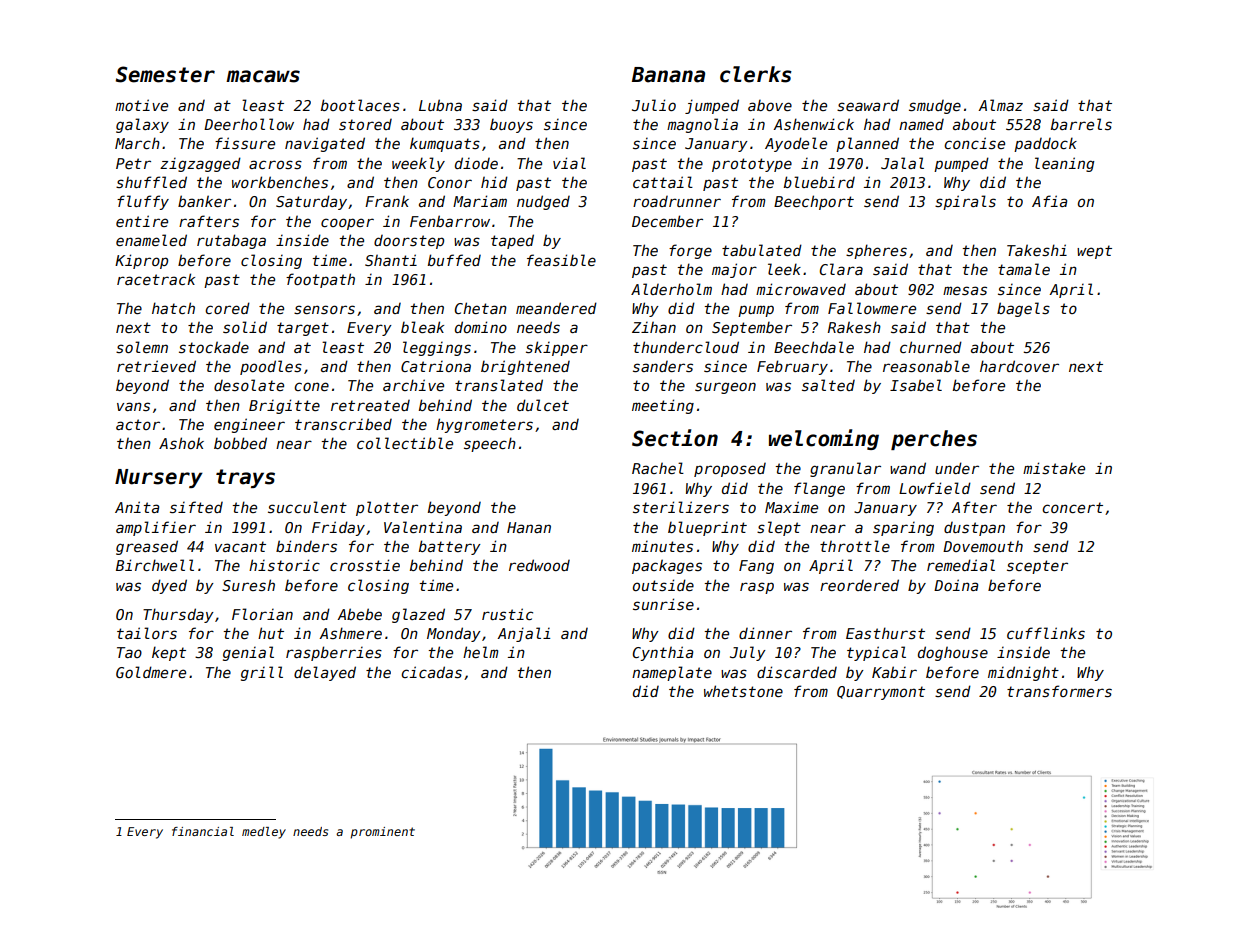 The image size is (1233, 952). What do you see at coordinates (1054, 468) in the screenshot?
I see `mistake` at bounding box center [1054, 468].
